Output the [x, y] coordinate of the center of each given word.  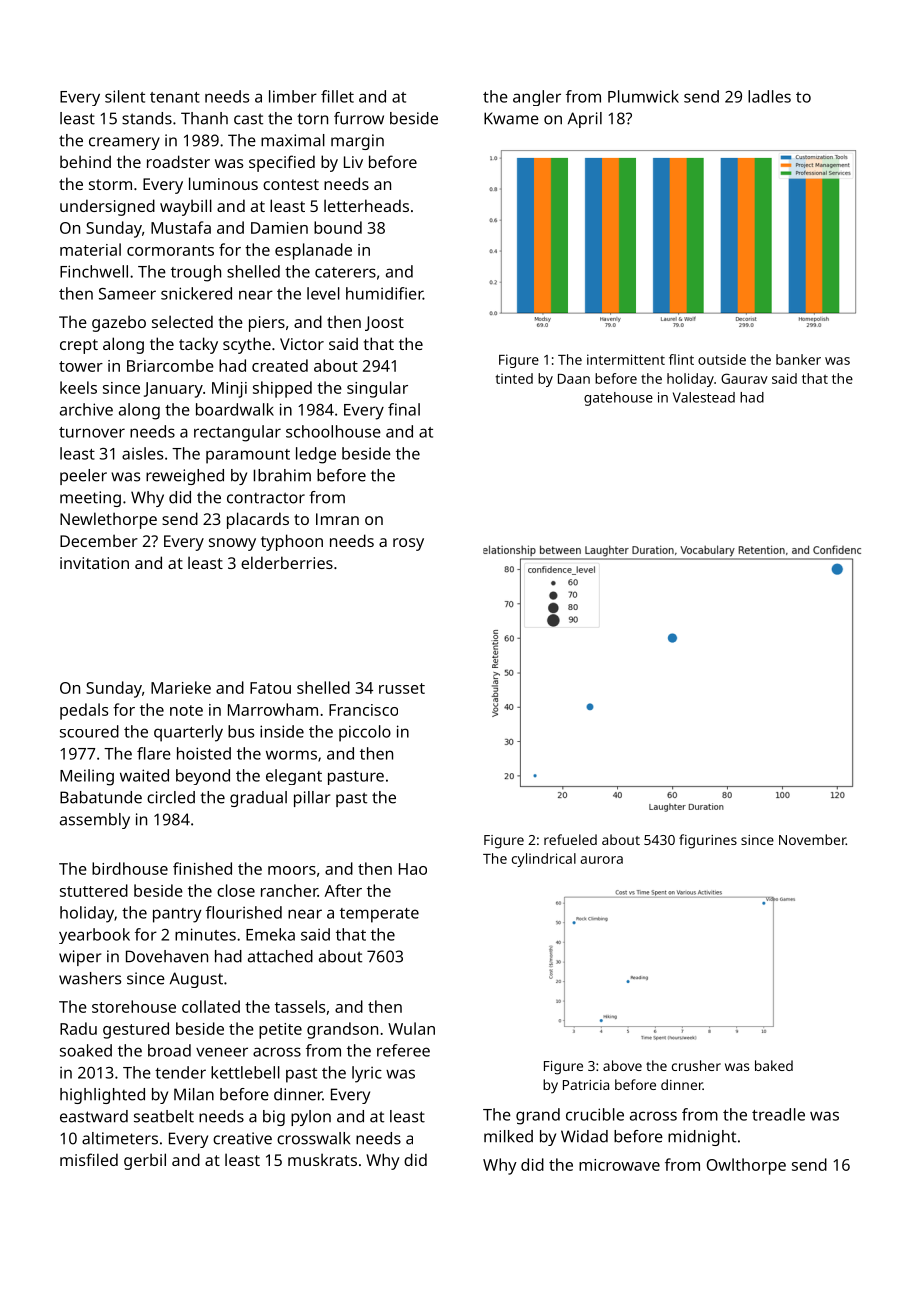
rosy [408, 544]
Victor [302, 344]
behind [85, 161]
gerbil [145, 1161]
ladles [769, 96]
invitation [94, 563]
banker [798, 359]
